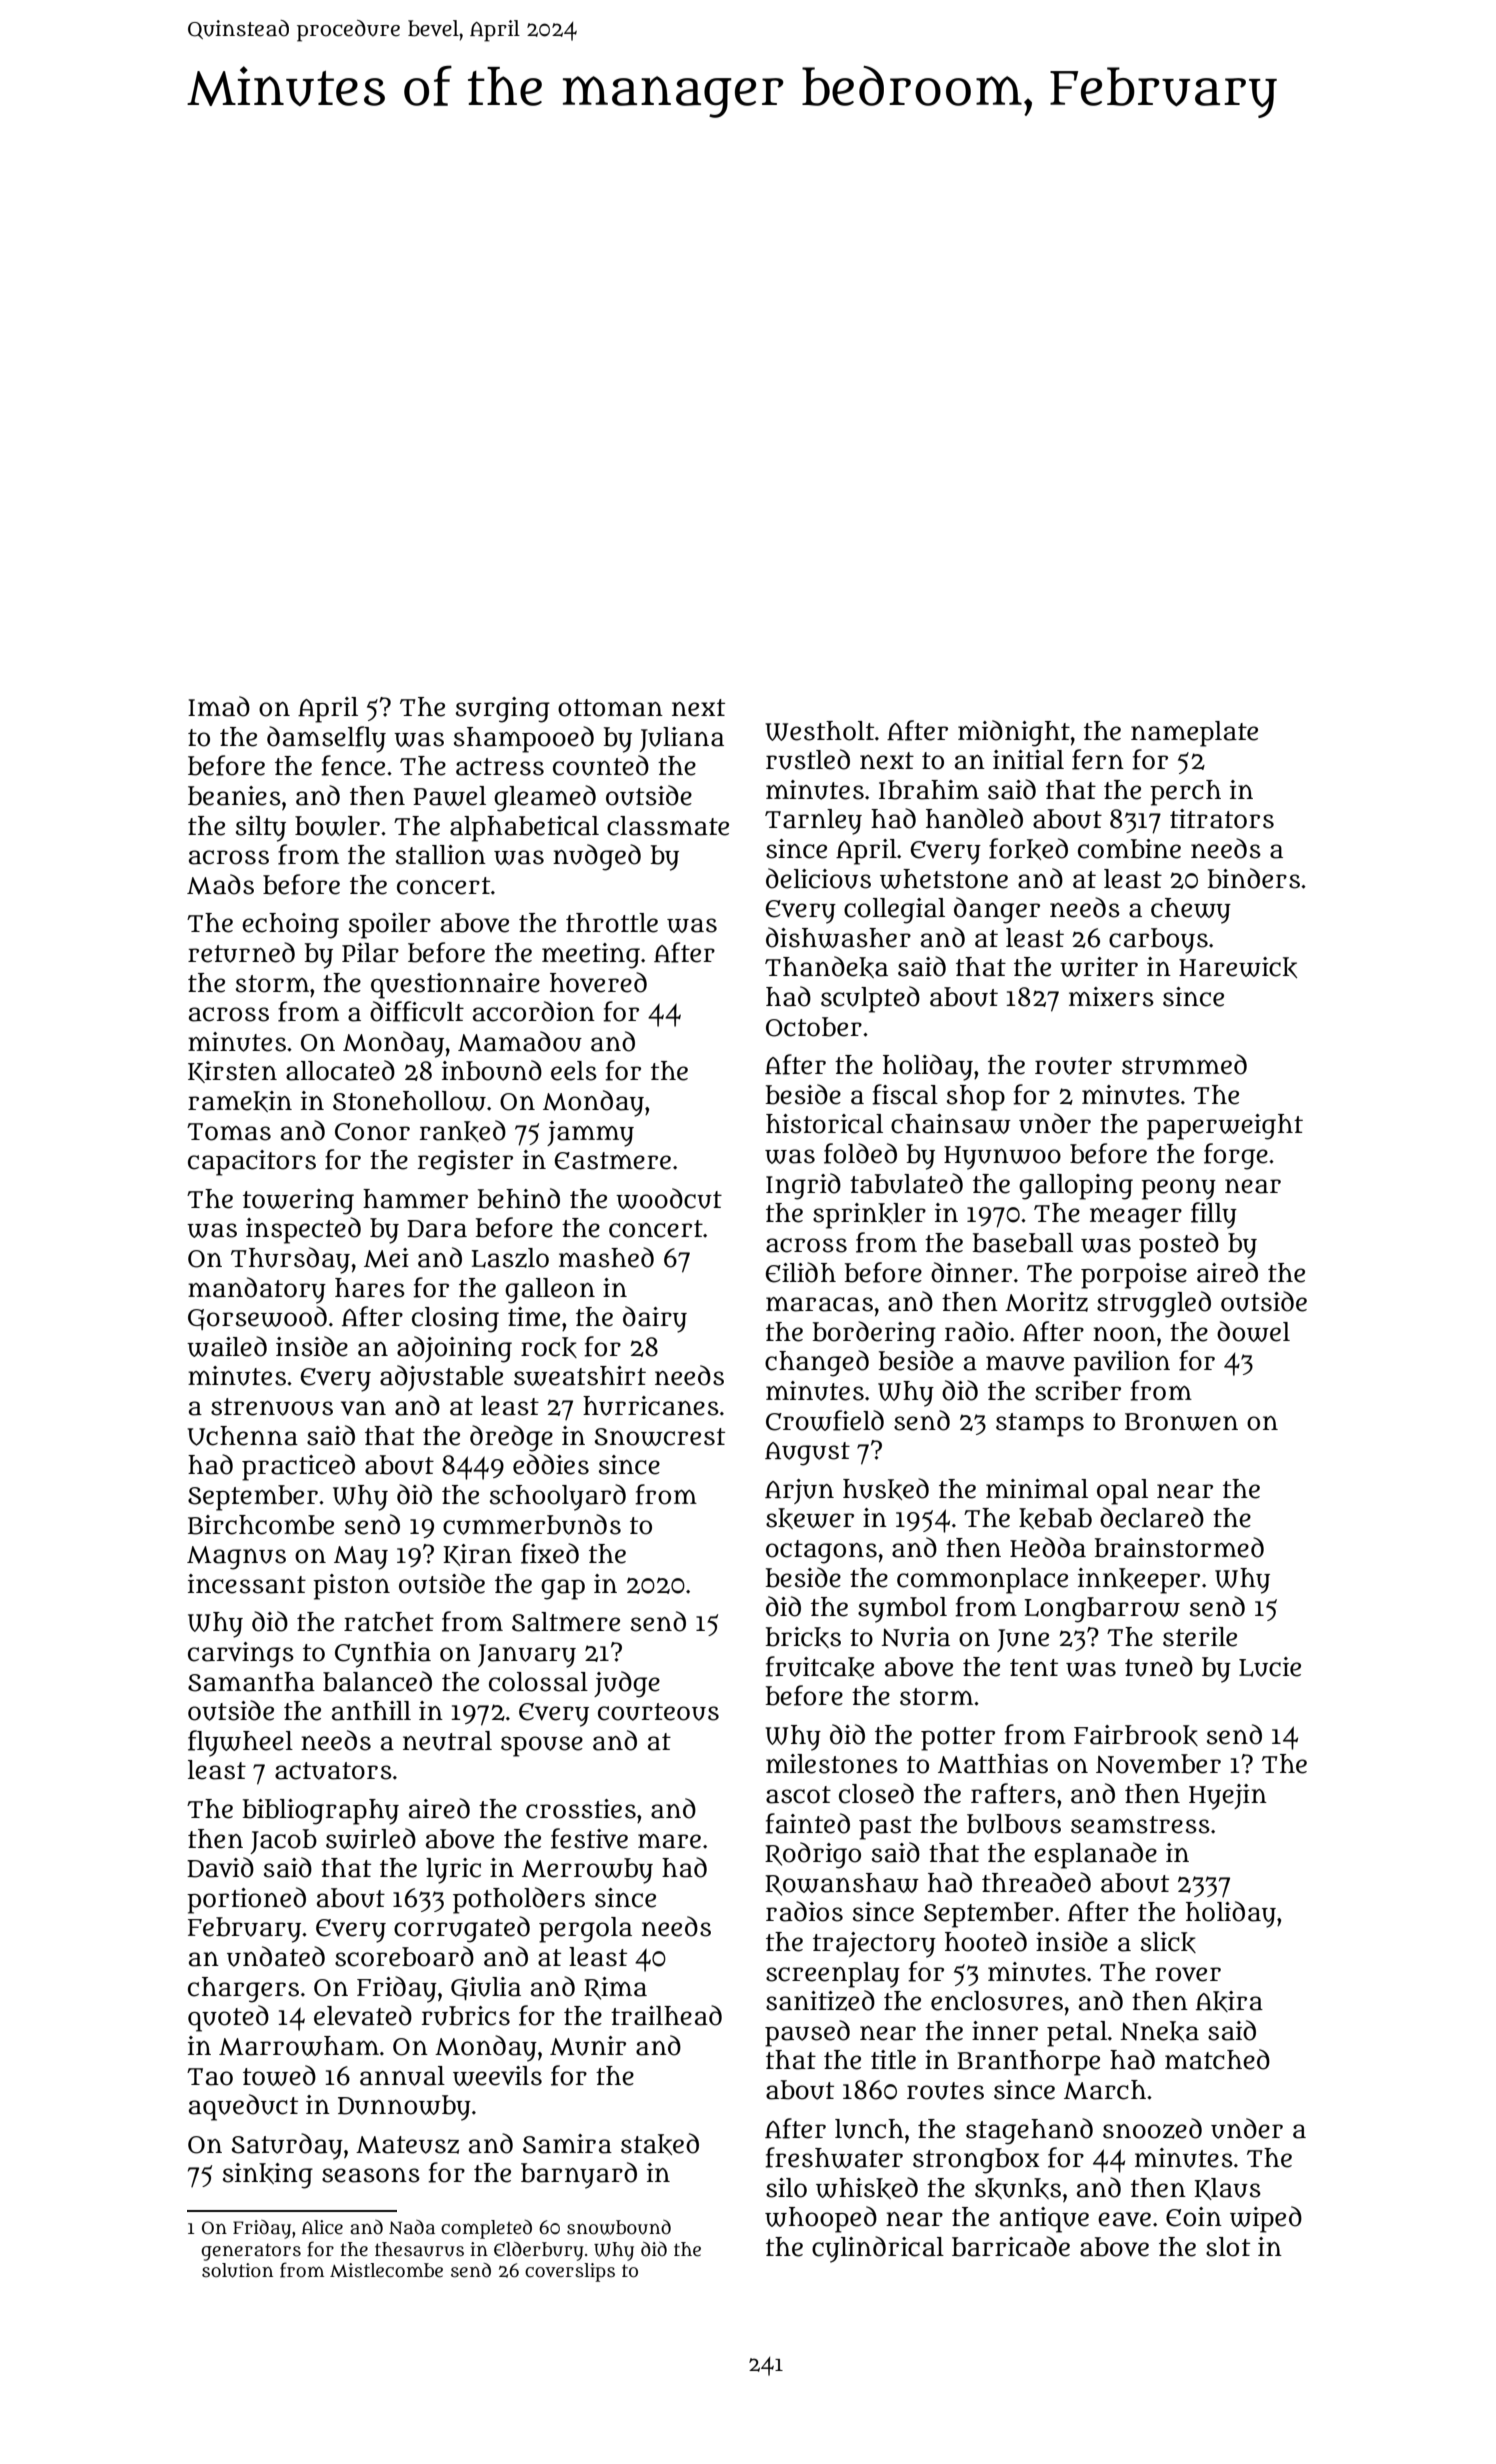 The height and width of the image is (2464, 1496). I want to click on hurricanes, so click(651, 1406).
